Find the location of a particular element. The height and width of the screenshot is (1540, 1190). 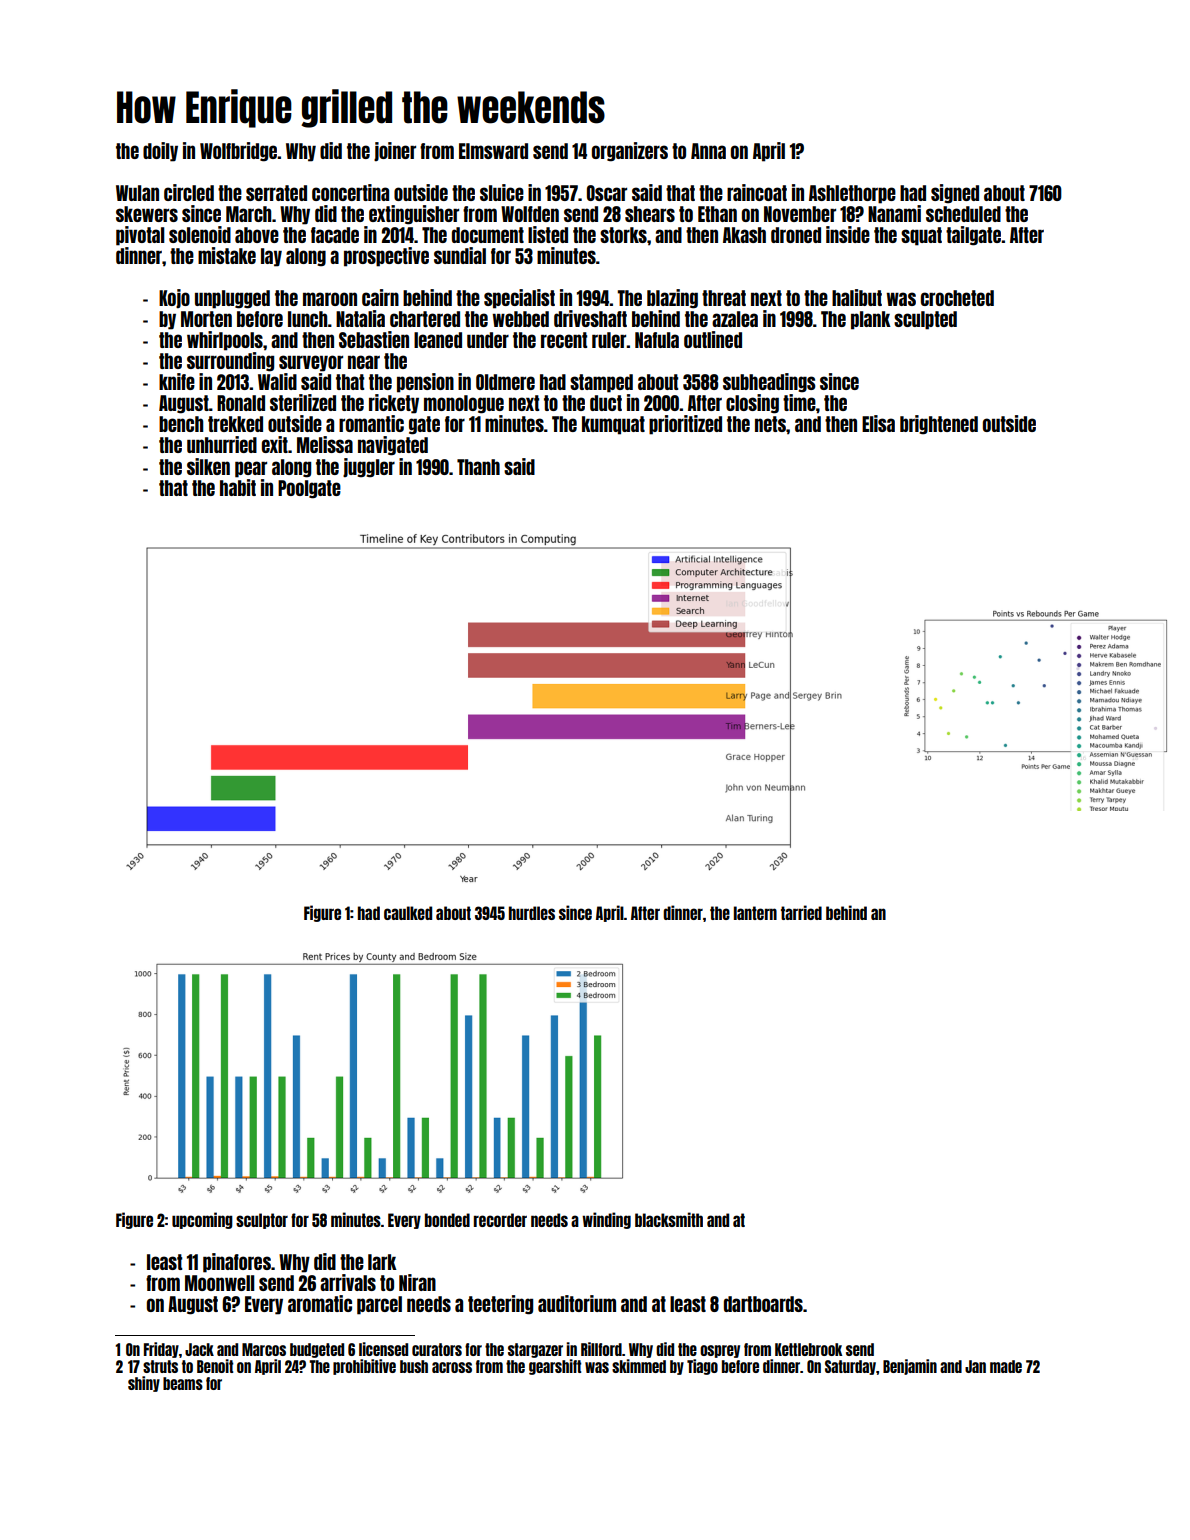

sculptor is located at coordinates (262, 1221).
